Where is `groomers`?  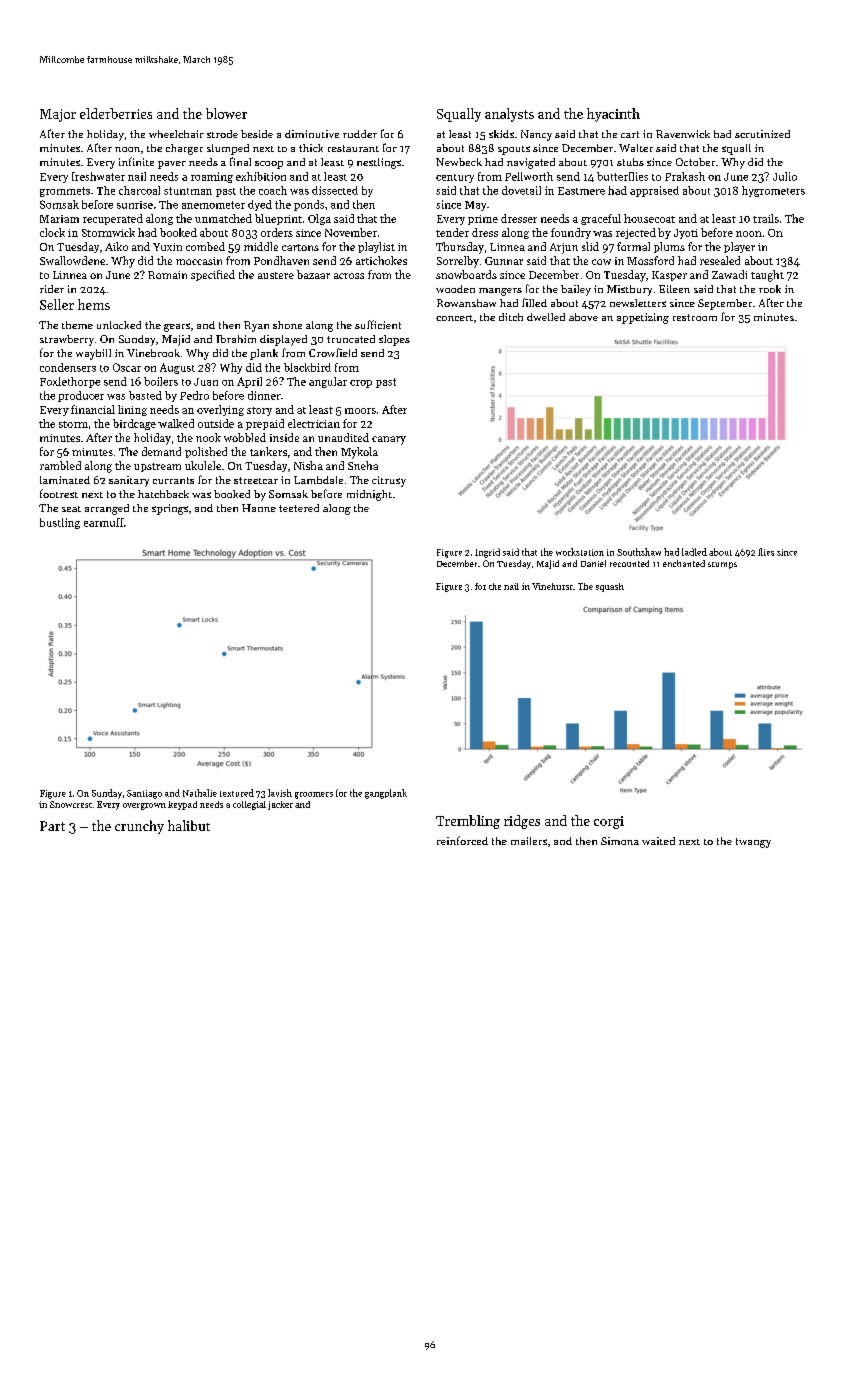 groomers is located at coordinates (314, 795).
